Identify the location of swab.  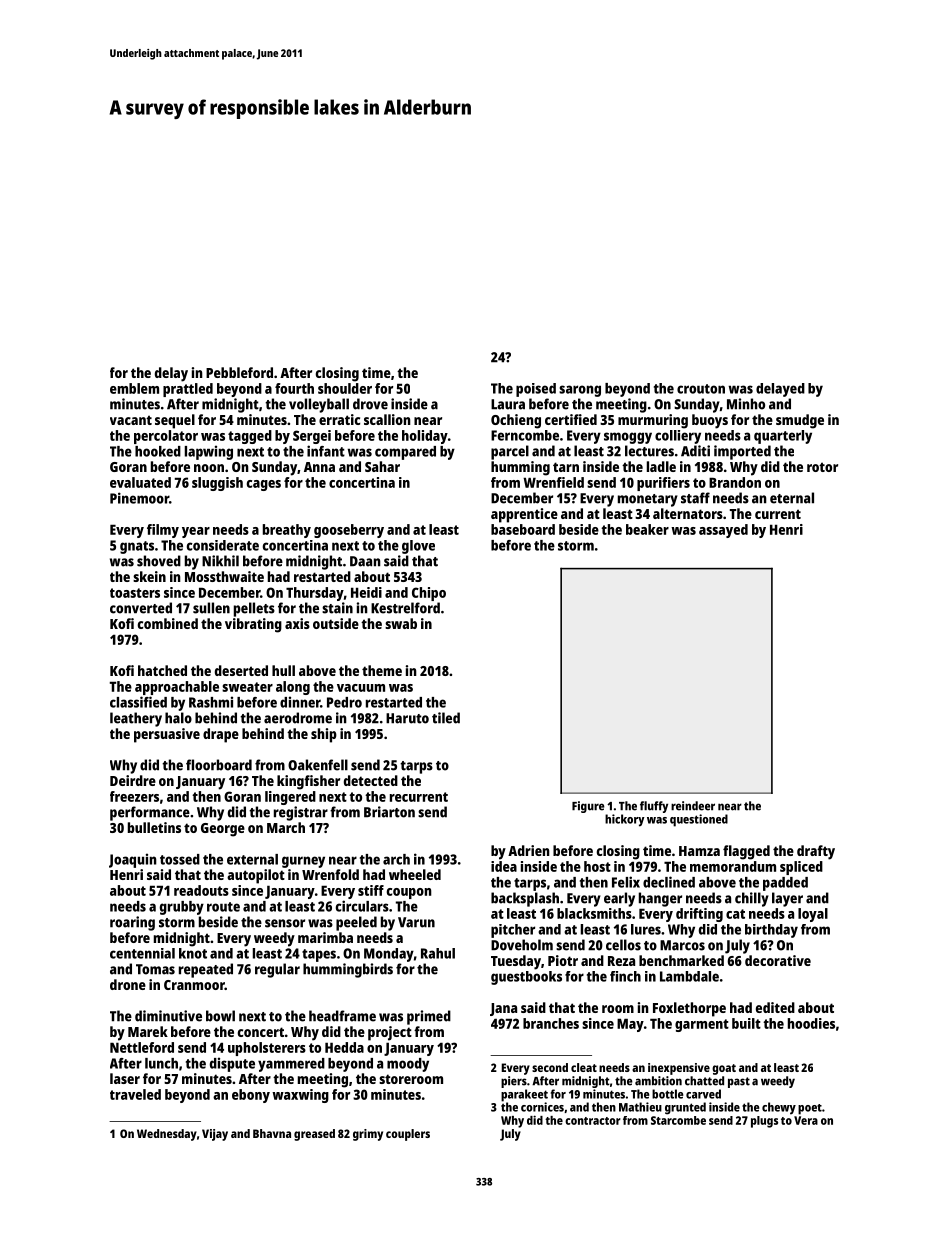
(401, 623).
